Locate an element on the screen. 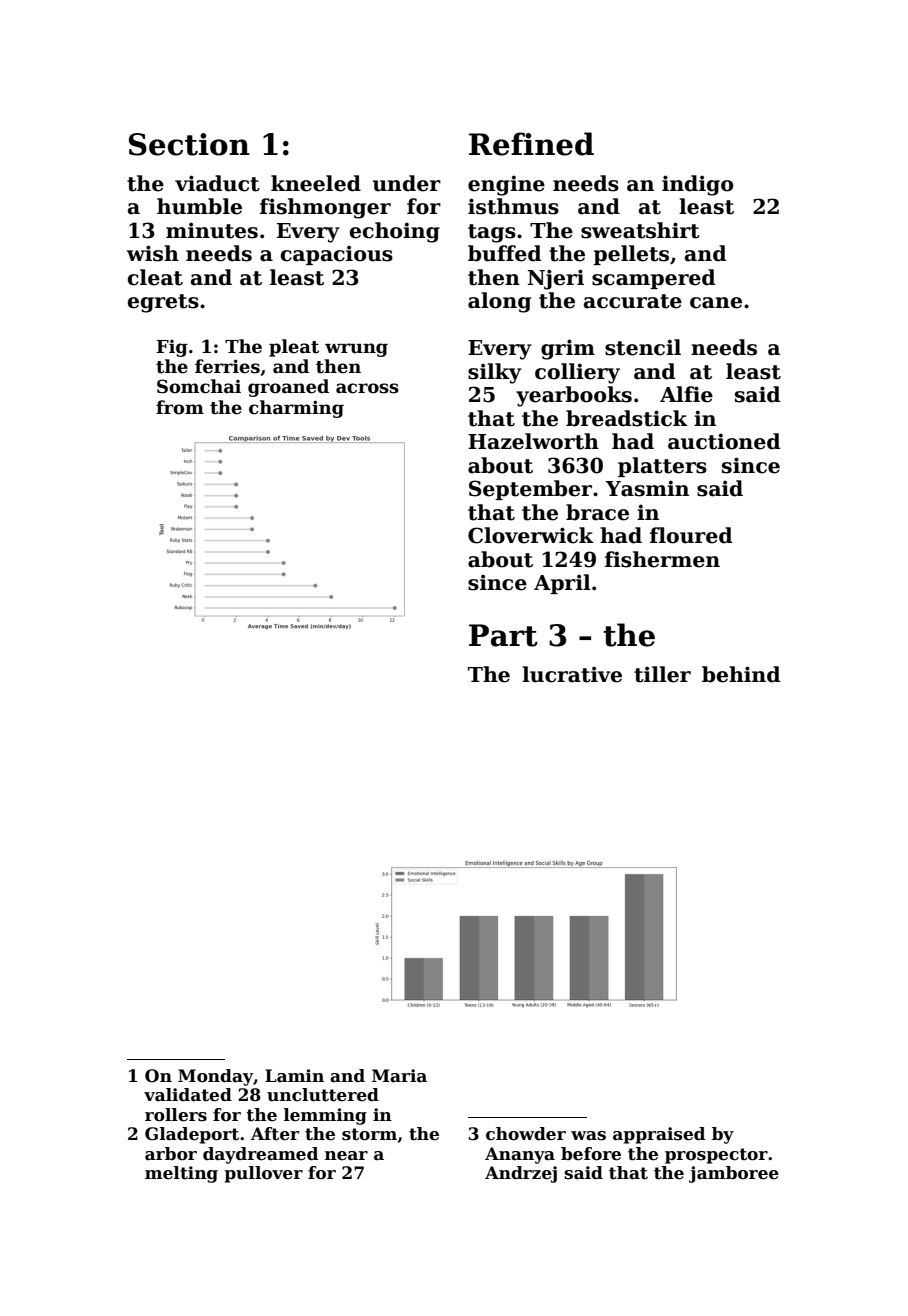 The image size is (908, 1316). viaduct is located at coordinates (217, 183).
